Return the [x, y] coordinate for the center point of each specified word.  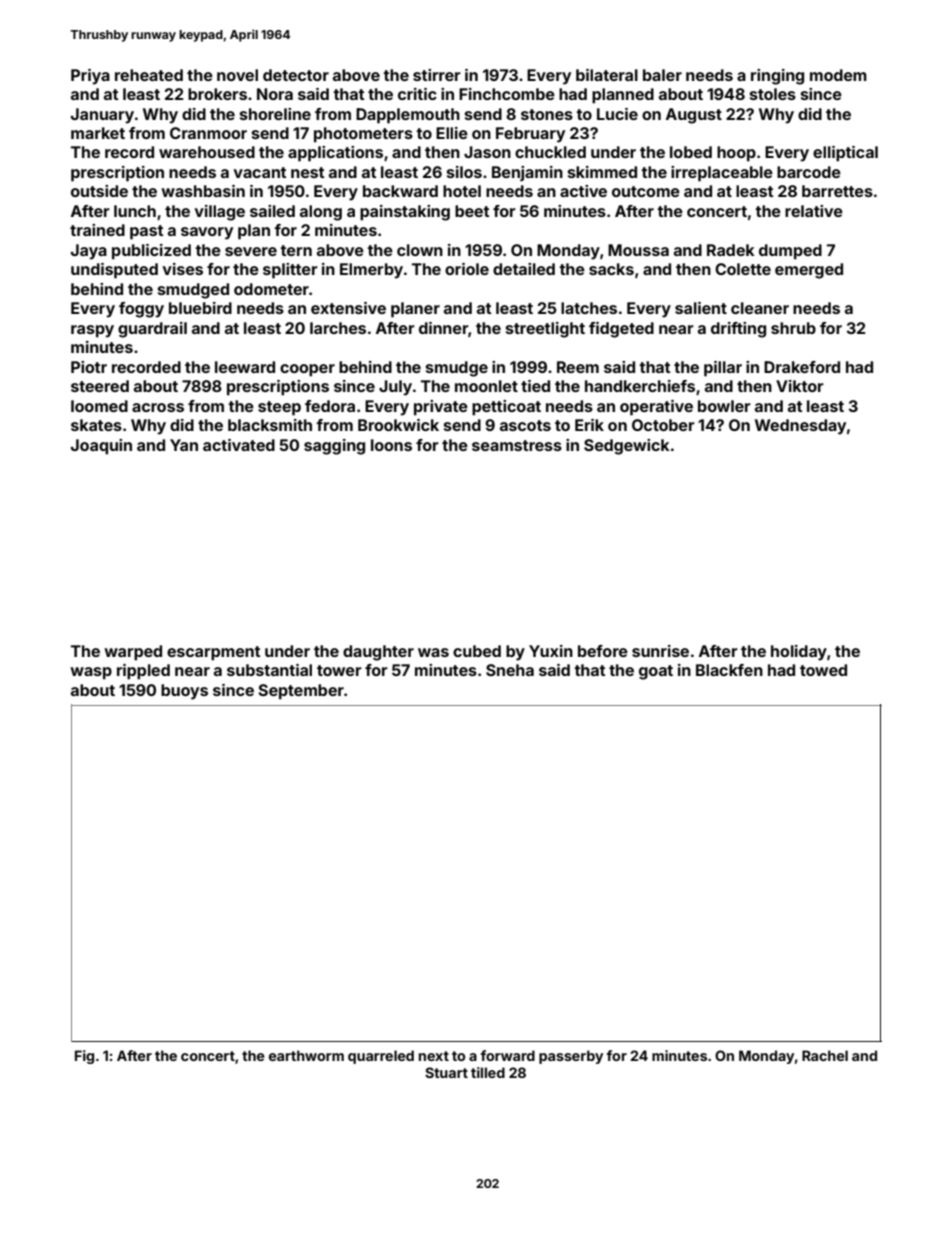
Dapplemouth [408, 116]
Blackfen [729, 670]
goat [656, 672]
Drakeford [802, 367]
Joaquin [101, 447]
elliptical [845, 154]
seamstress [517, 445]
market [98, 133]
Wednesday [800, 427]
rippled [143, 672]
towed [823, 670]
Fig [84, 1057]
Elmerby [371, 271]
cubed [477, 651]
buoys [184, 692]
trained [97, 230]
